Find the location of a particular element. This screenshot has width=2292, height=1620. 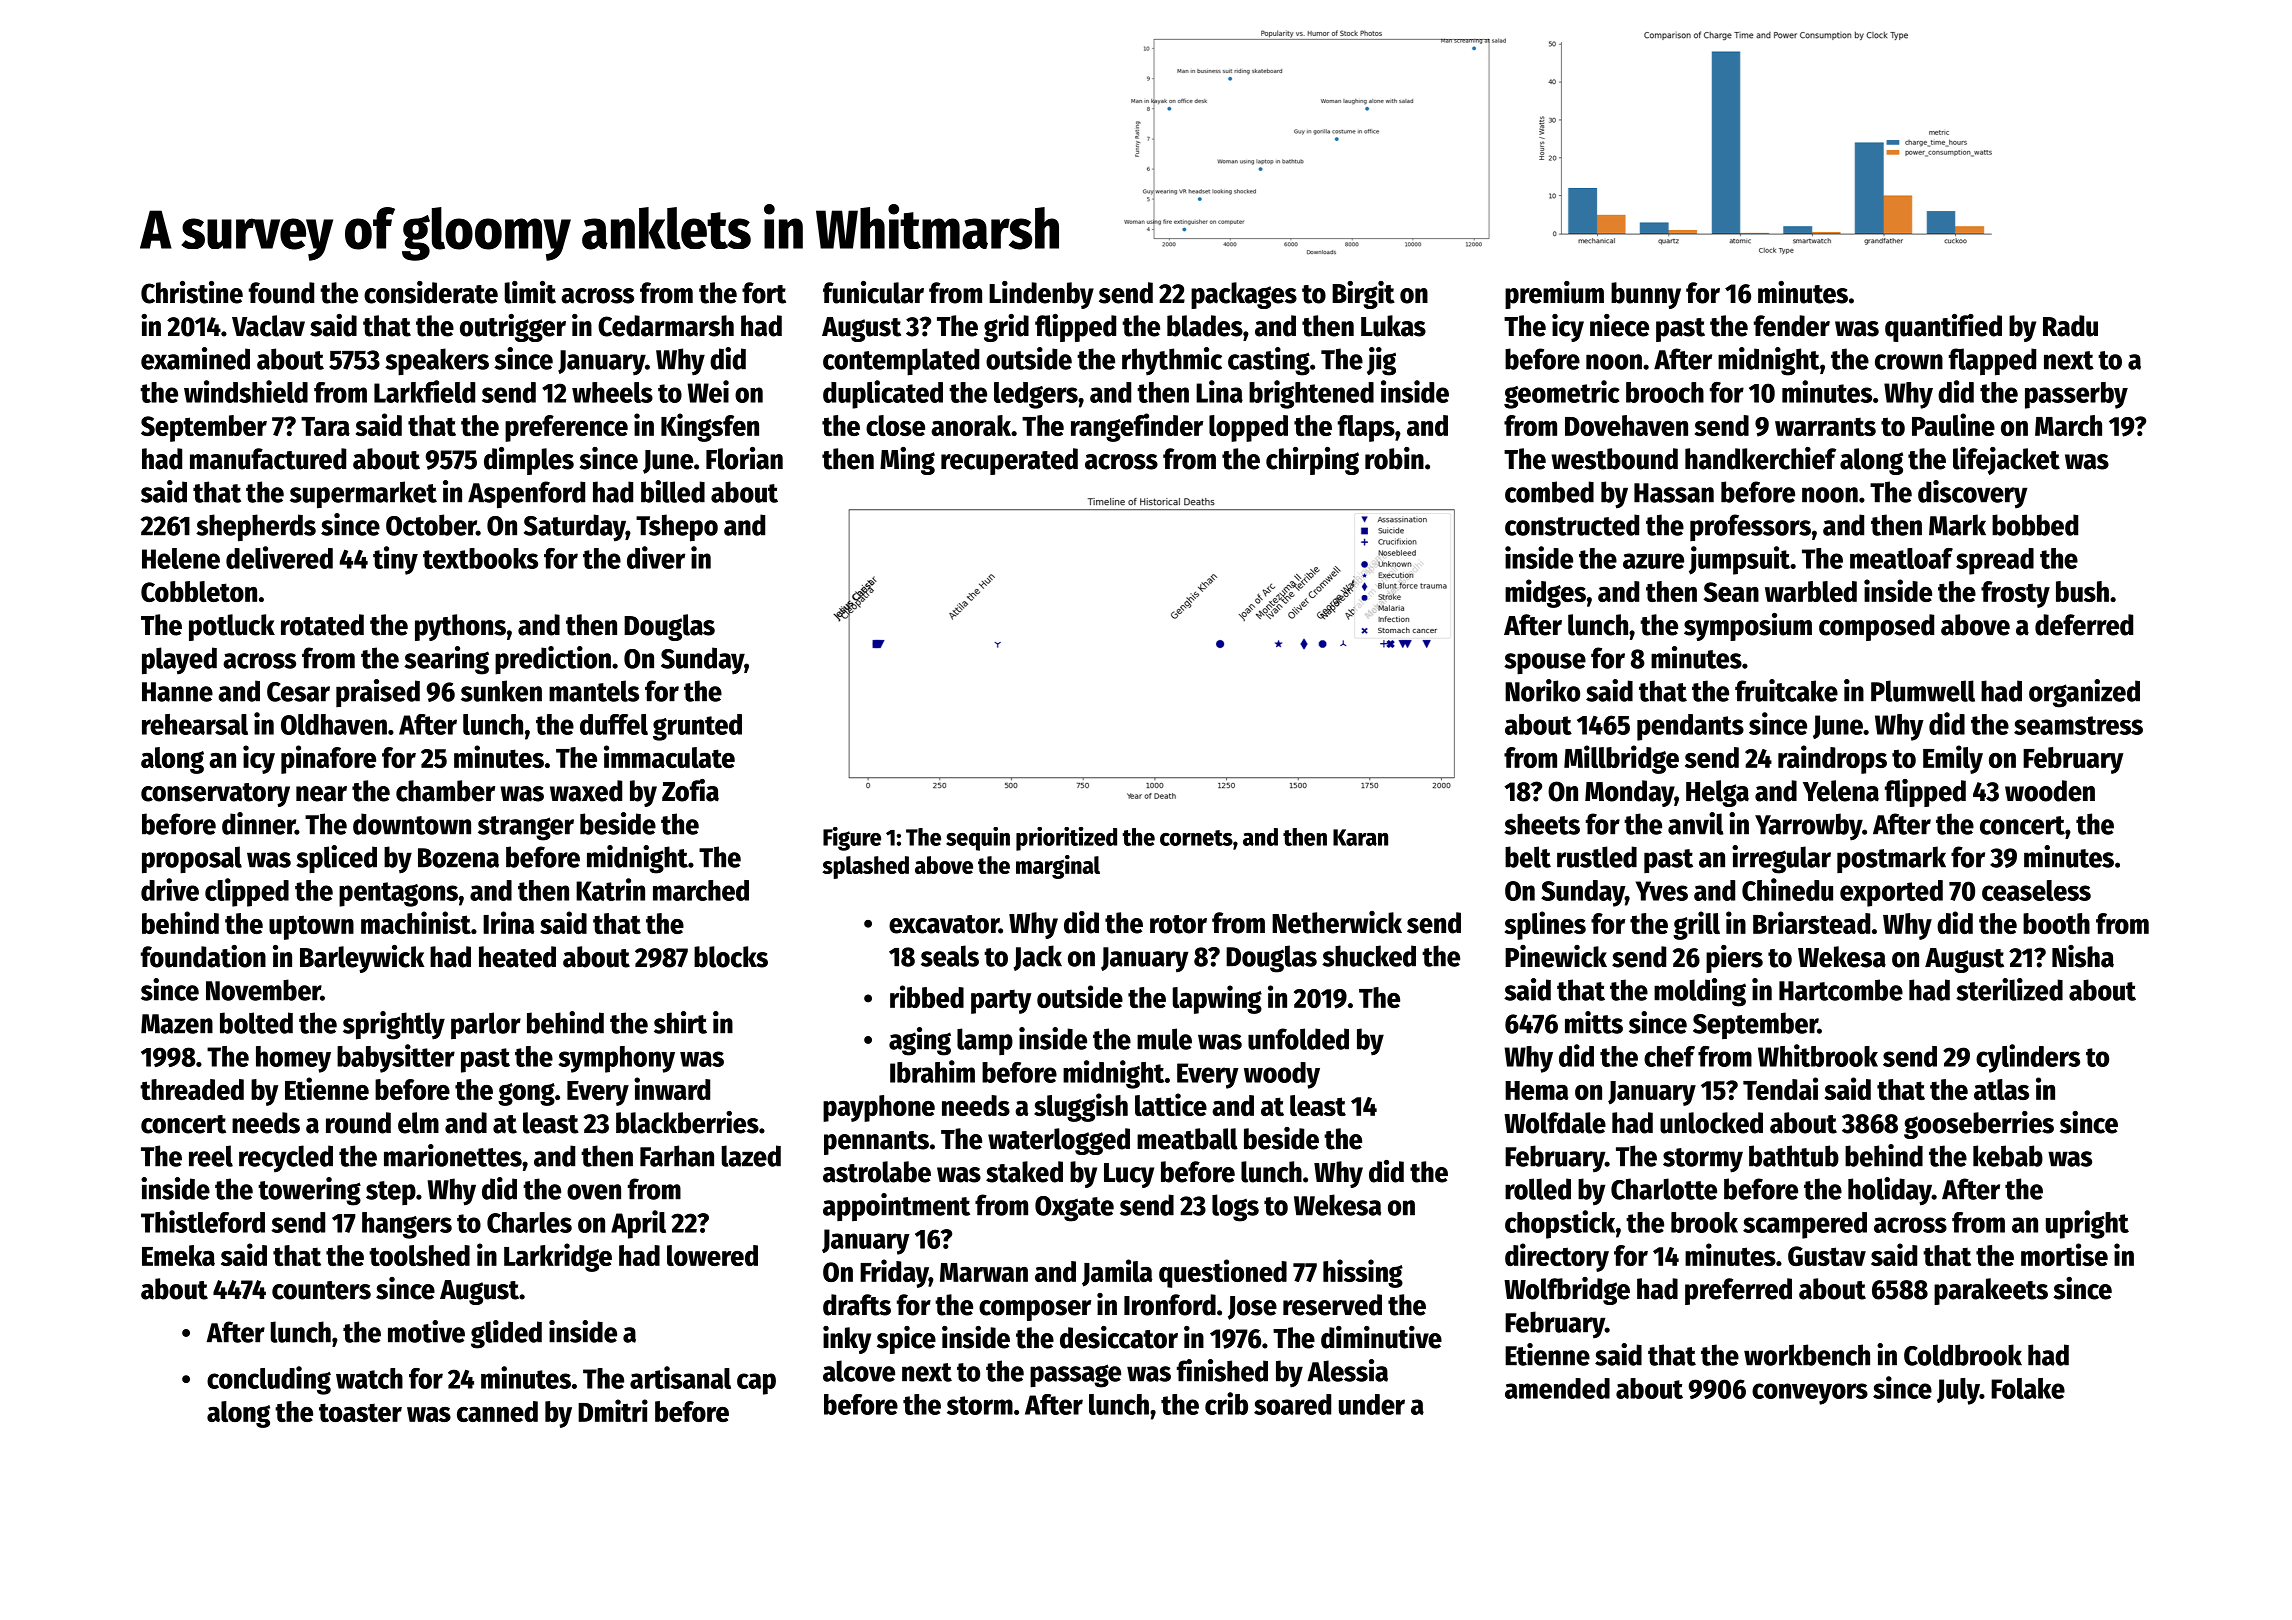

sterilized is located at coordinates (2009, 989).
